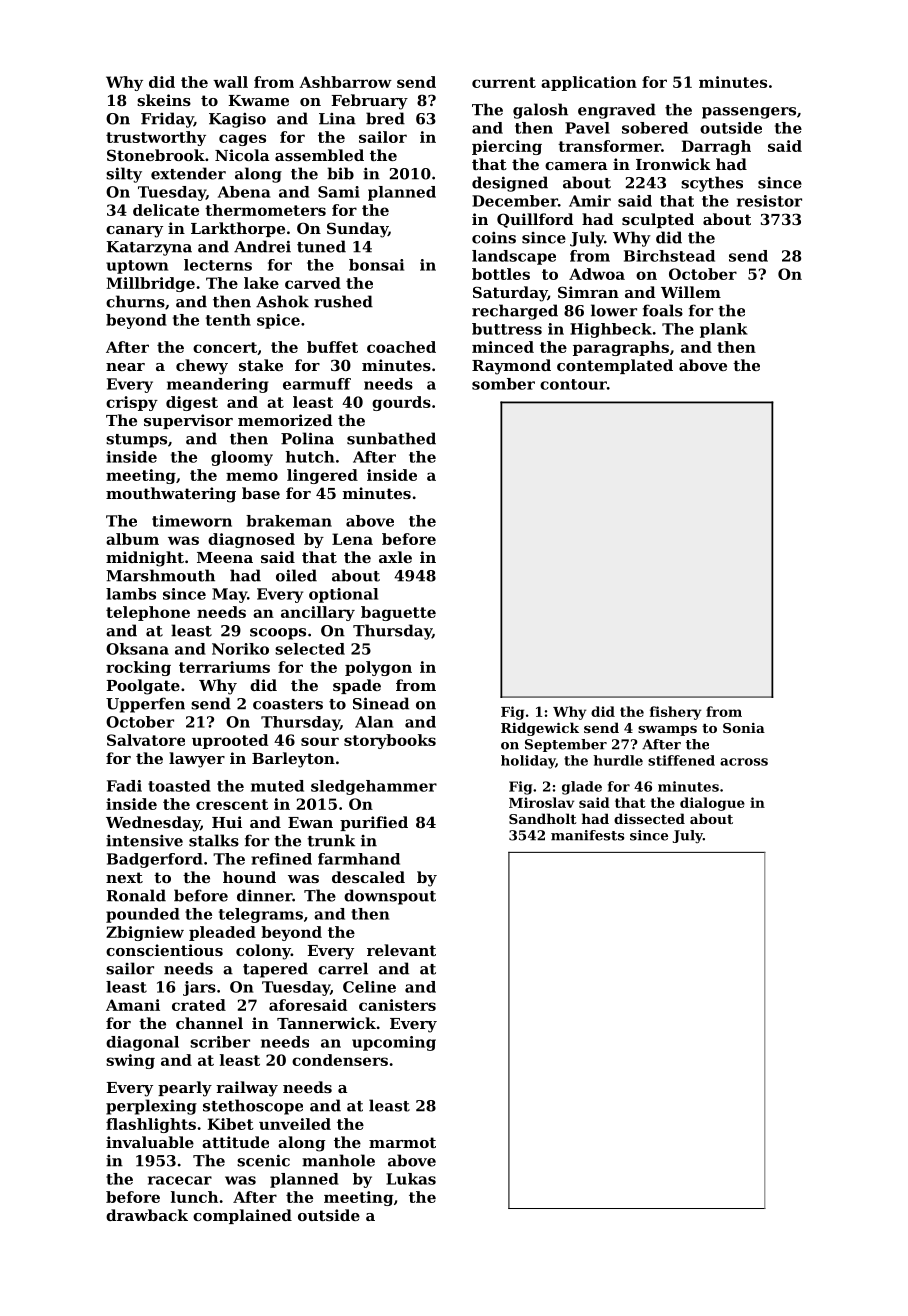 The height and width of the document is (1316, 908). I want to click on Hui, so click(227, 822).
